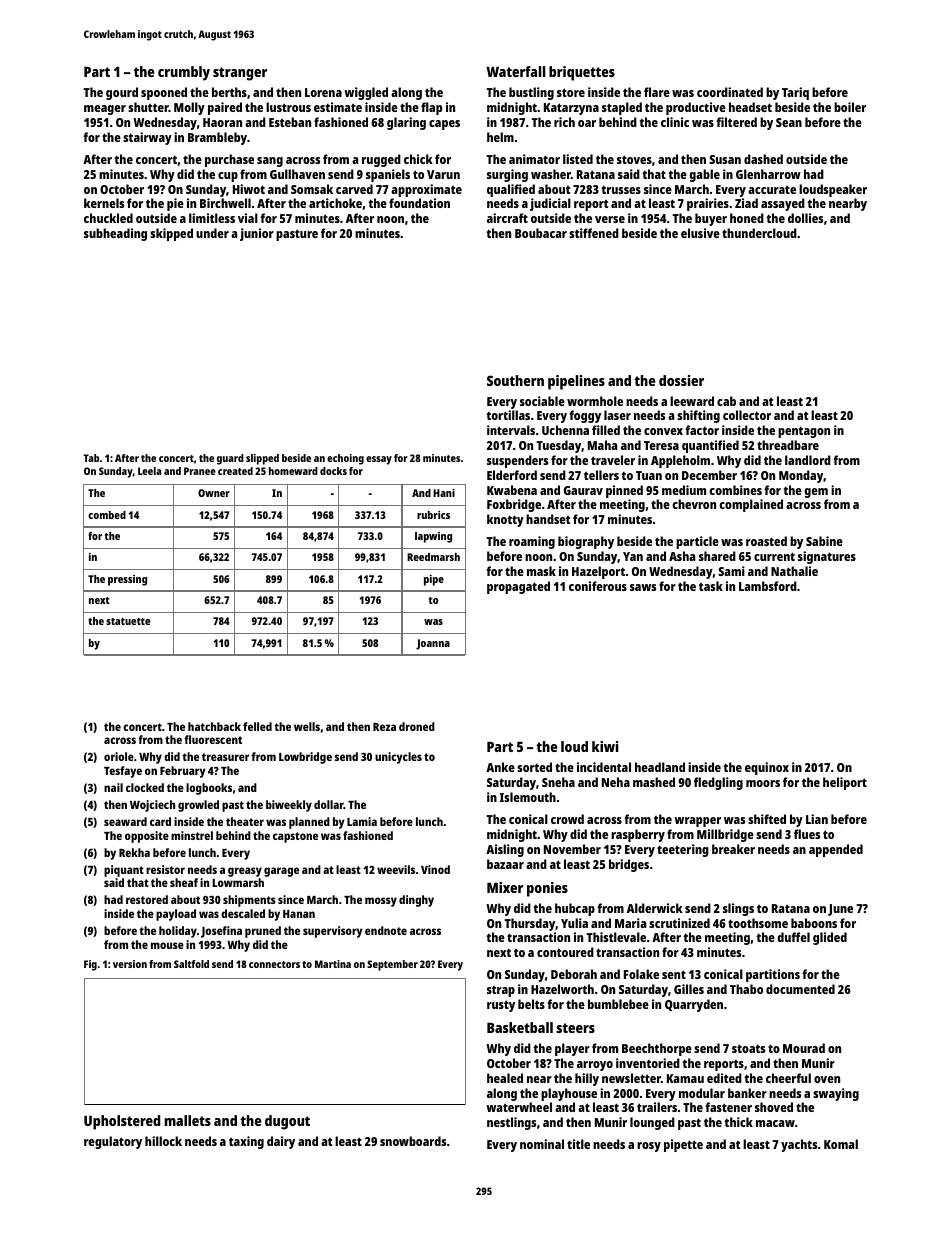  I want to click on Kwabena, so click(512, 490).
